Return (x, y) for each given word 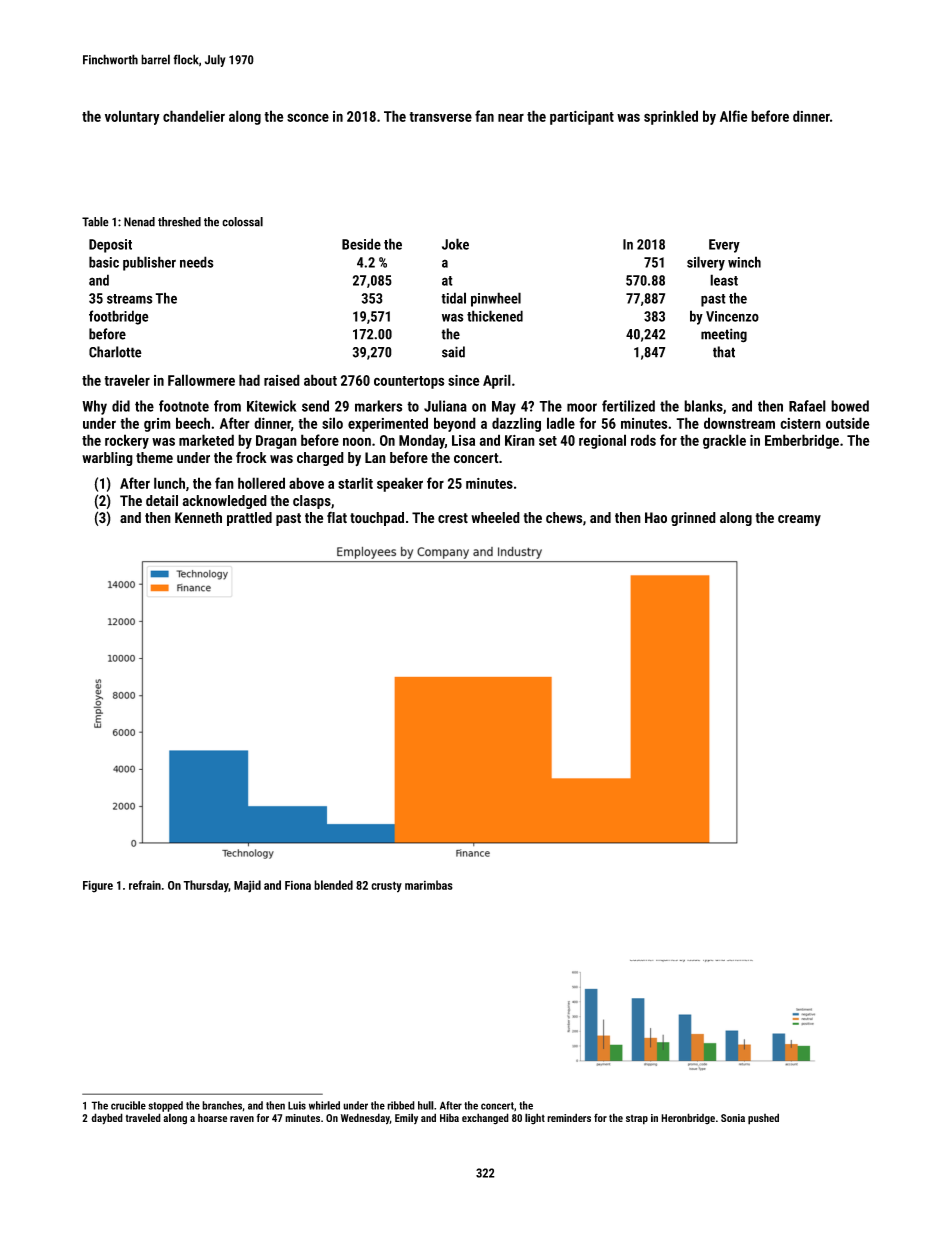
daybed (107, 1119)
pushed (763, 1119)
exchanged (485, 1119)
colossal (242, 222)
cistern (800, 423)
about (320, 380)
